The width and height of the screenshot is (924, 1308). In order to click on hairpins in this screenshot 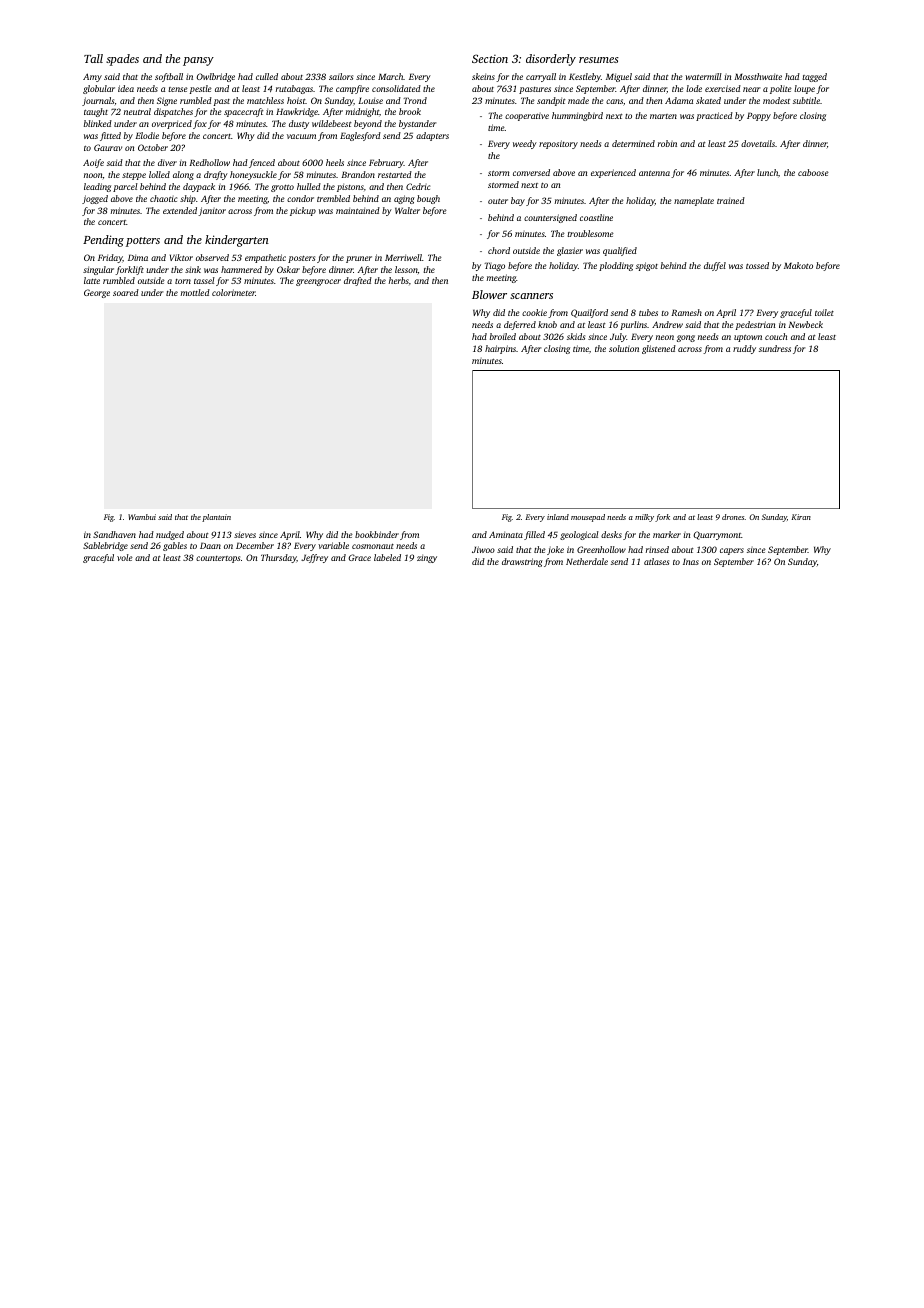, I will do `click(500, 349)`.
